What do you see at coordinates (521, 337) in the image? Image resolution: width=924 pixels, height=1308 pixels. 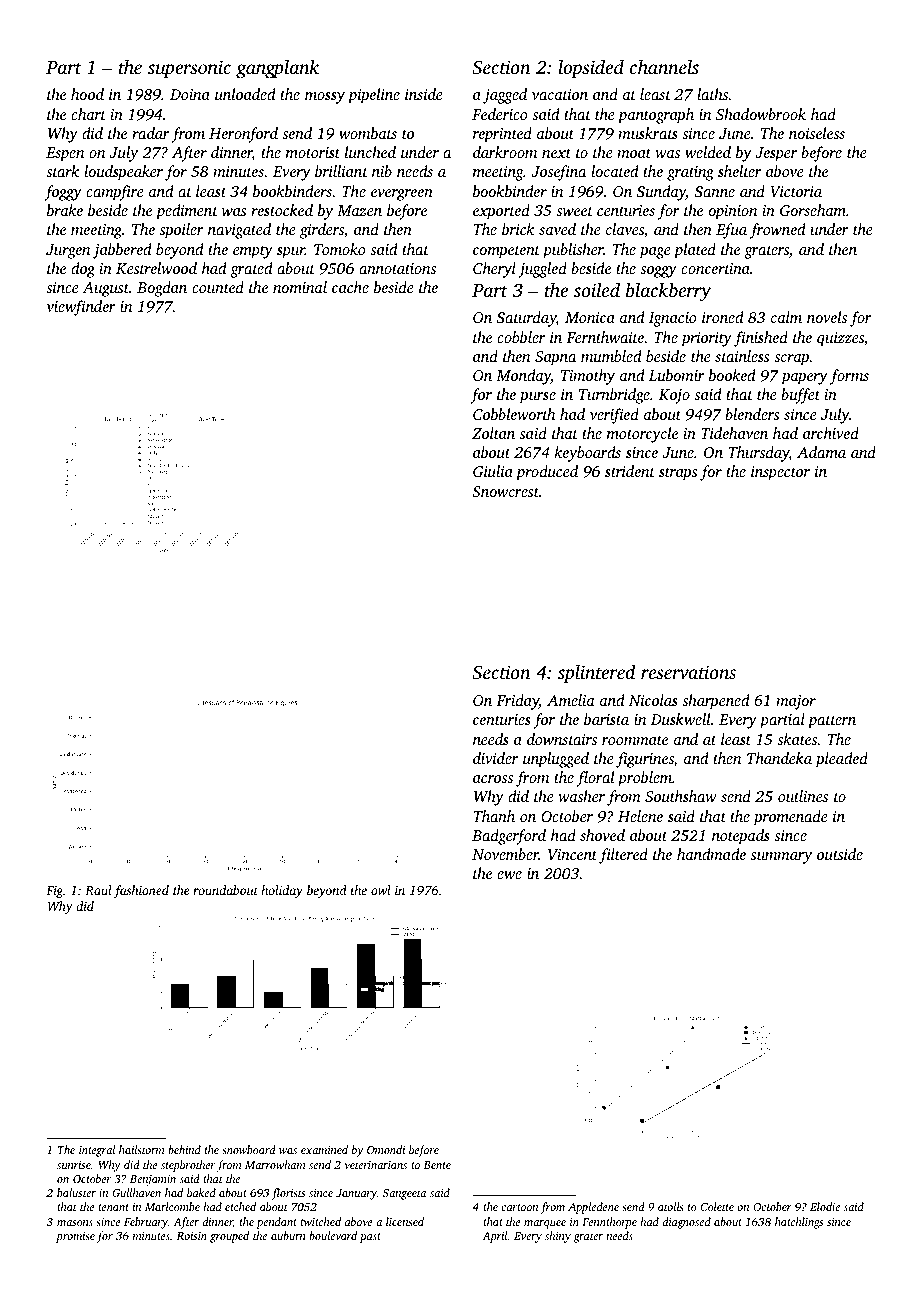 I see `cobbler` at bounding box center [521, 337].
